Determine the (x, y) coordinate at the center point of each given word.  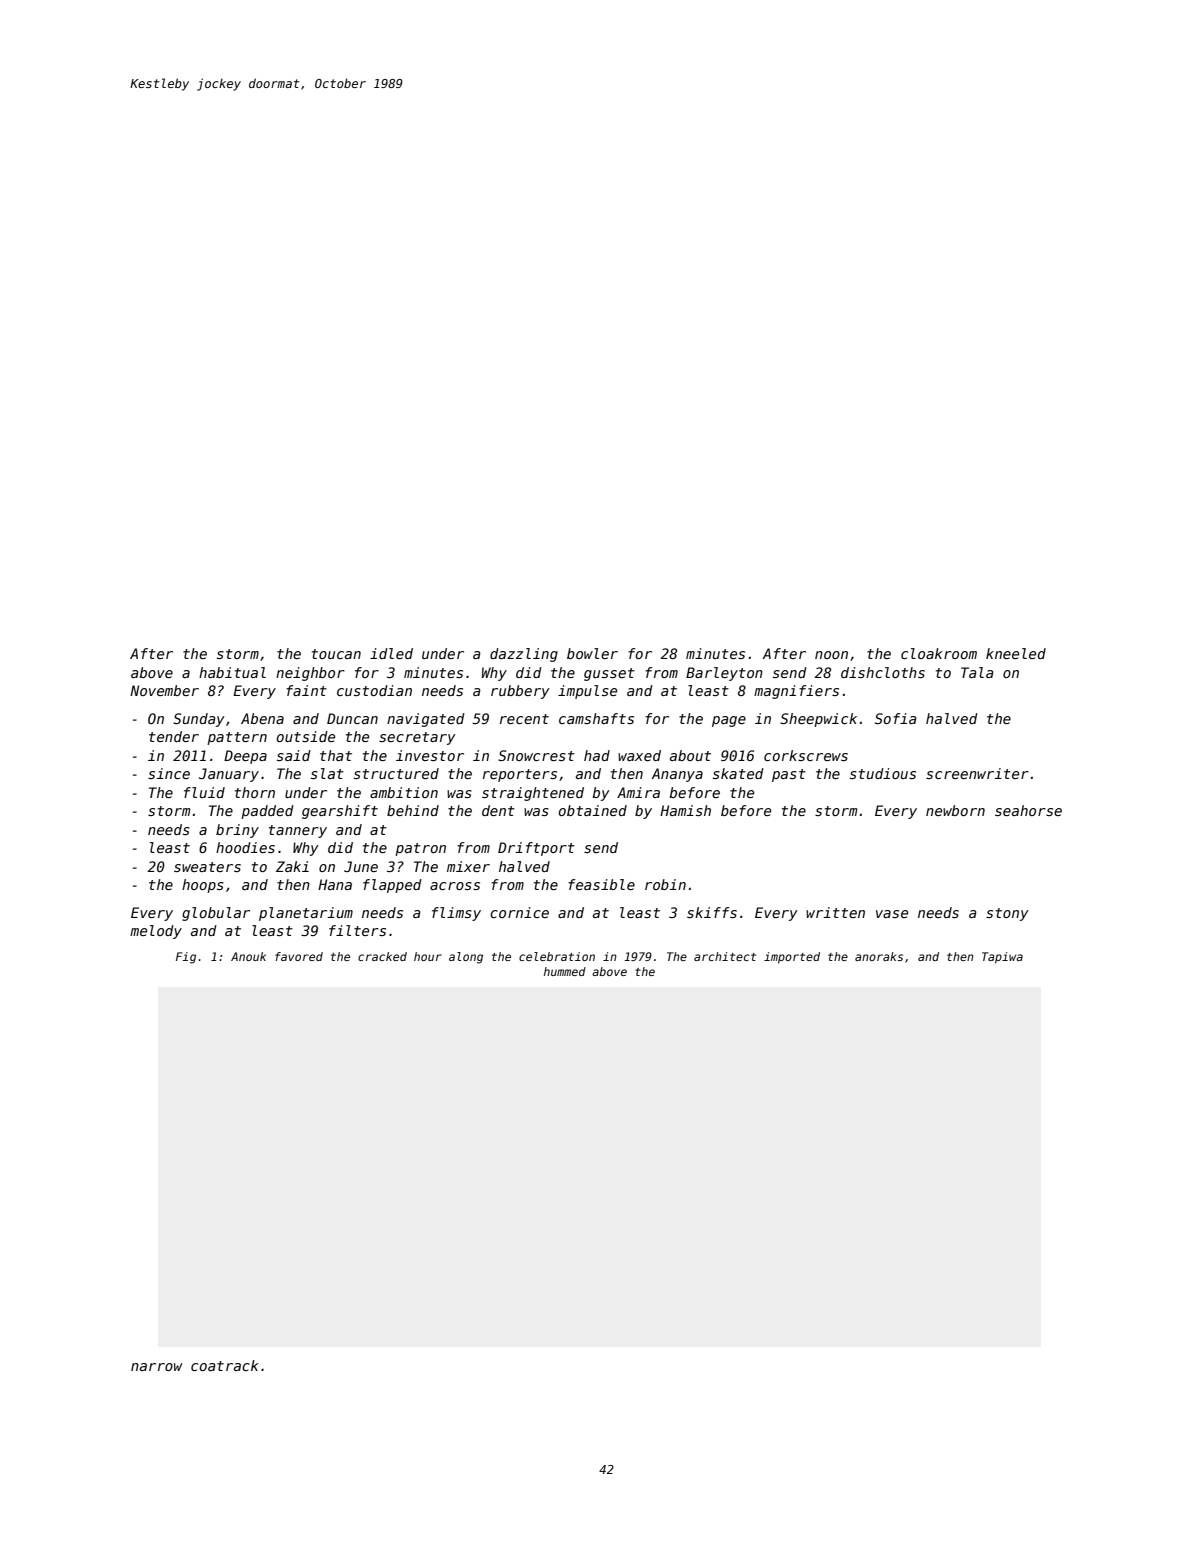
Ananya (677, 775)
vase (892, 914)
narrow (157, 1367)
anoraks (879, 956)
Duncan (352, 718)
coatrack (225, 1365)
